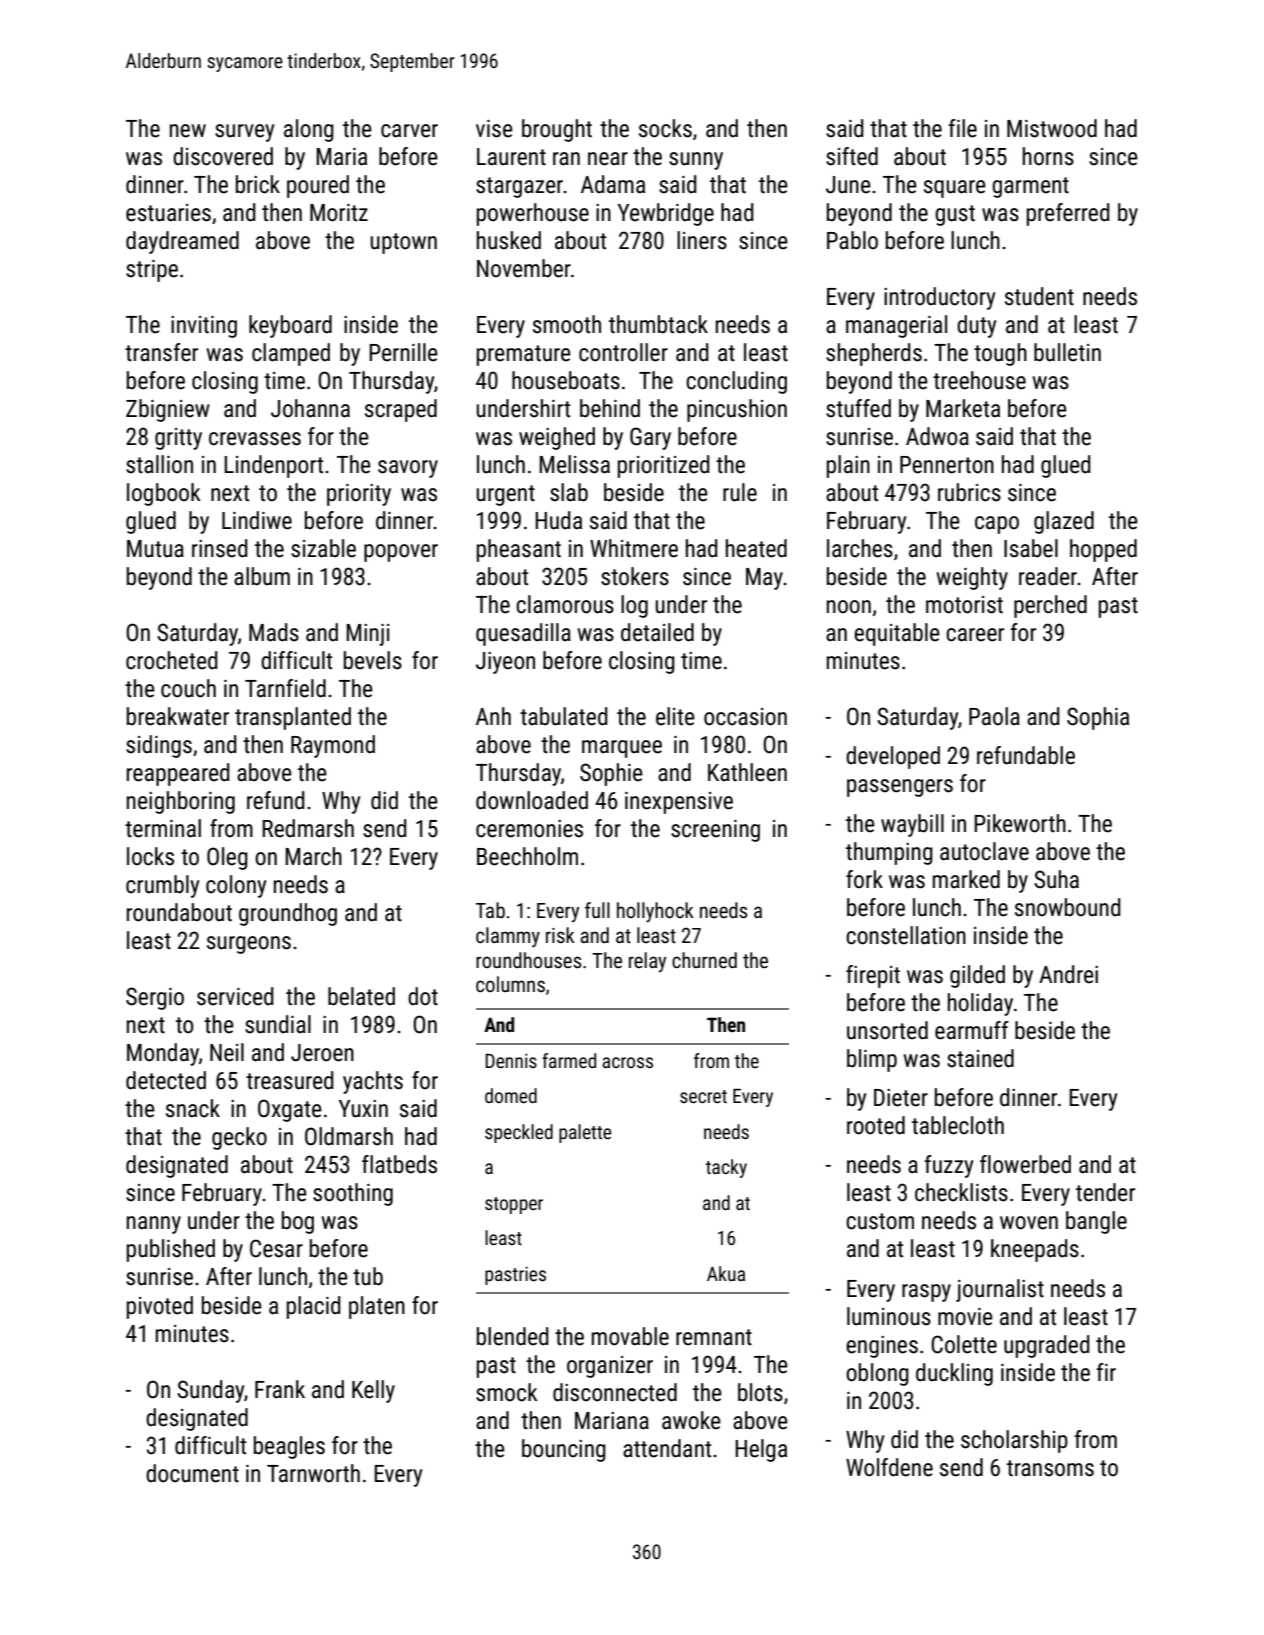  What do you see at coordinates (154, 1225) in the image?
I see `nanny` at bounding box center [154, 1225].
